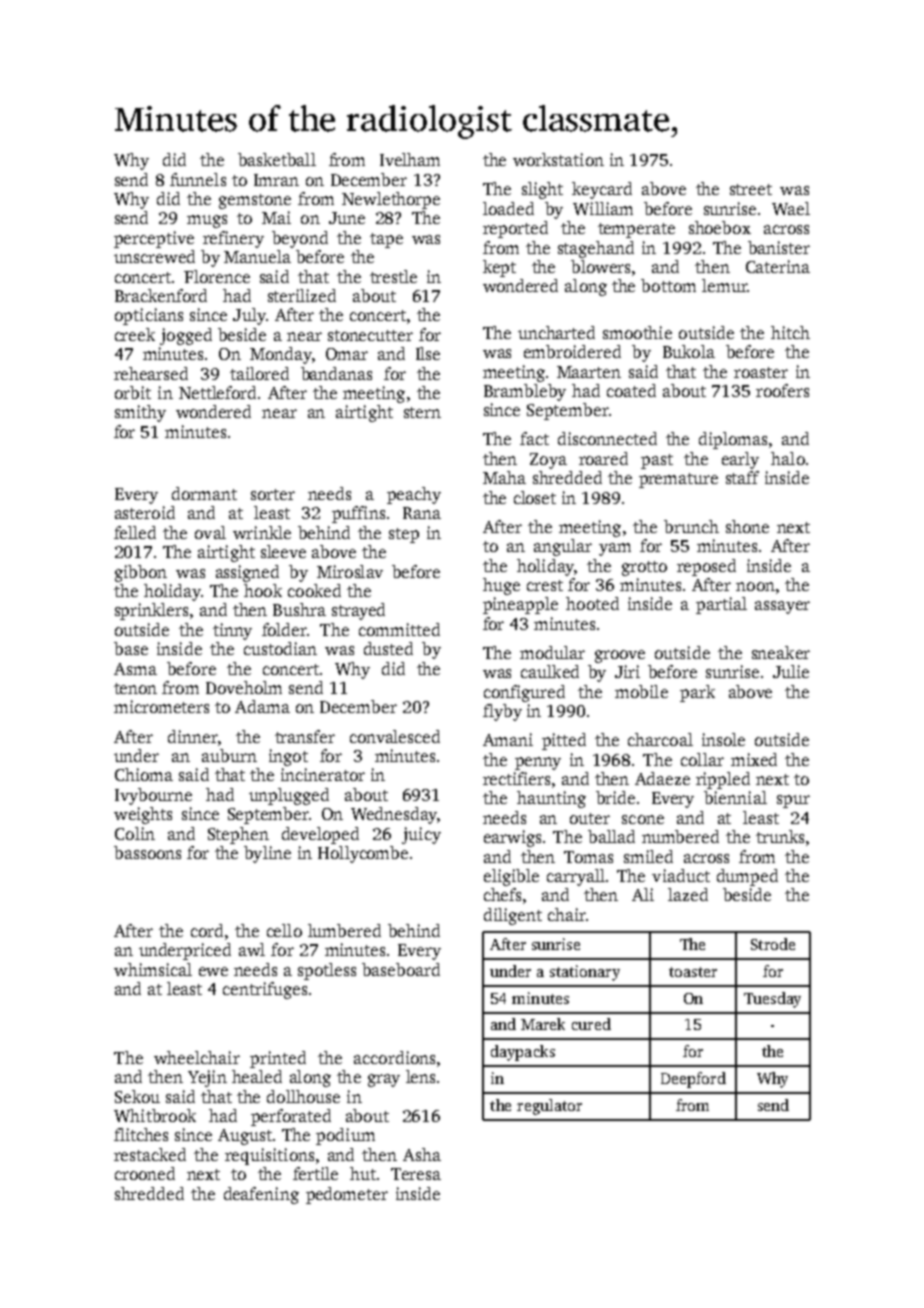 The image size is (924, 1308). What do you see at coordinates (416, 1174) in the screenshot?
I see `Teresa` at bounding box center [416, 1174].
